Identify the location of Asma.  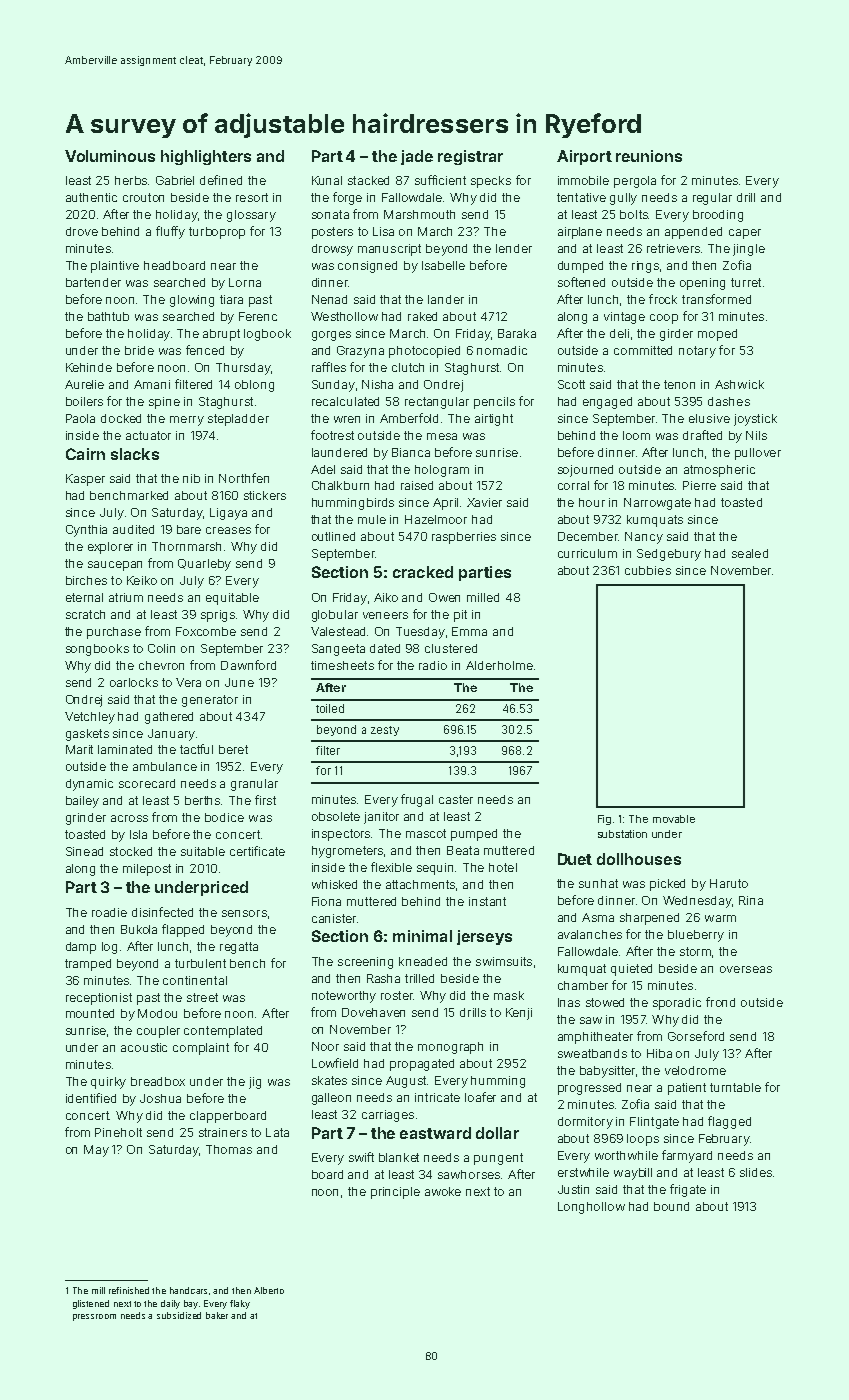
(598, 917).
